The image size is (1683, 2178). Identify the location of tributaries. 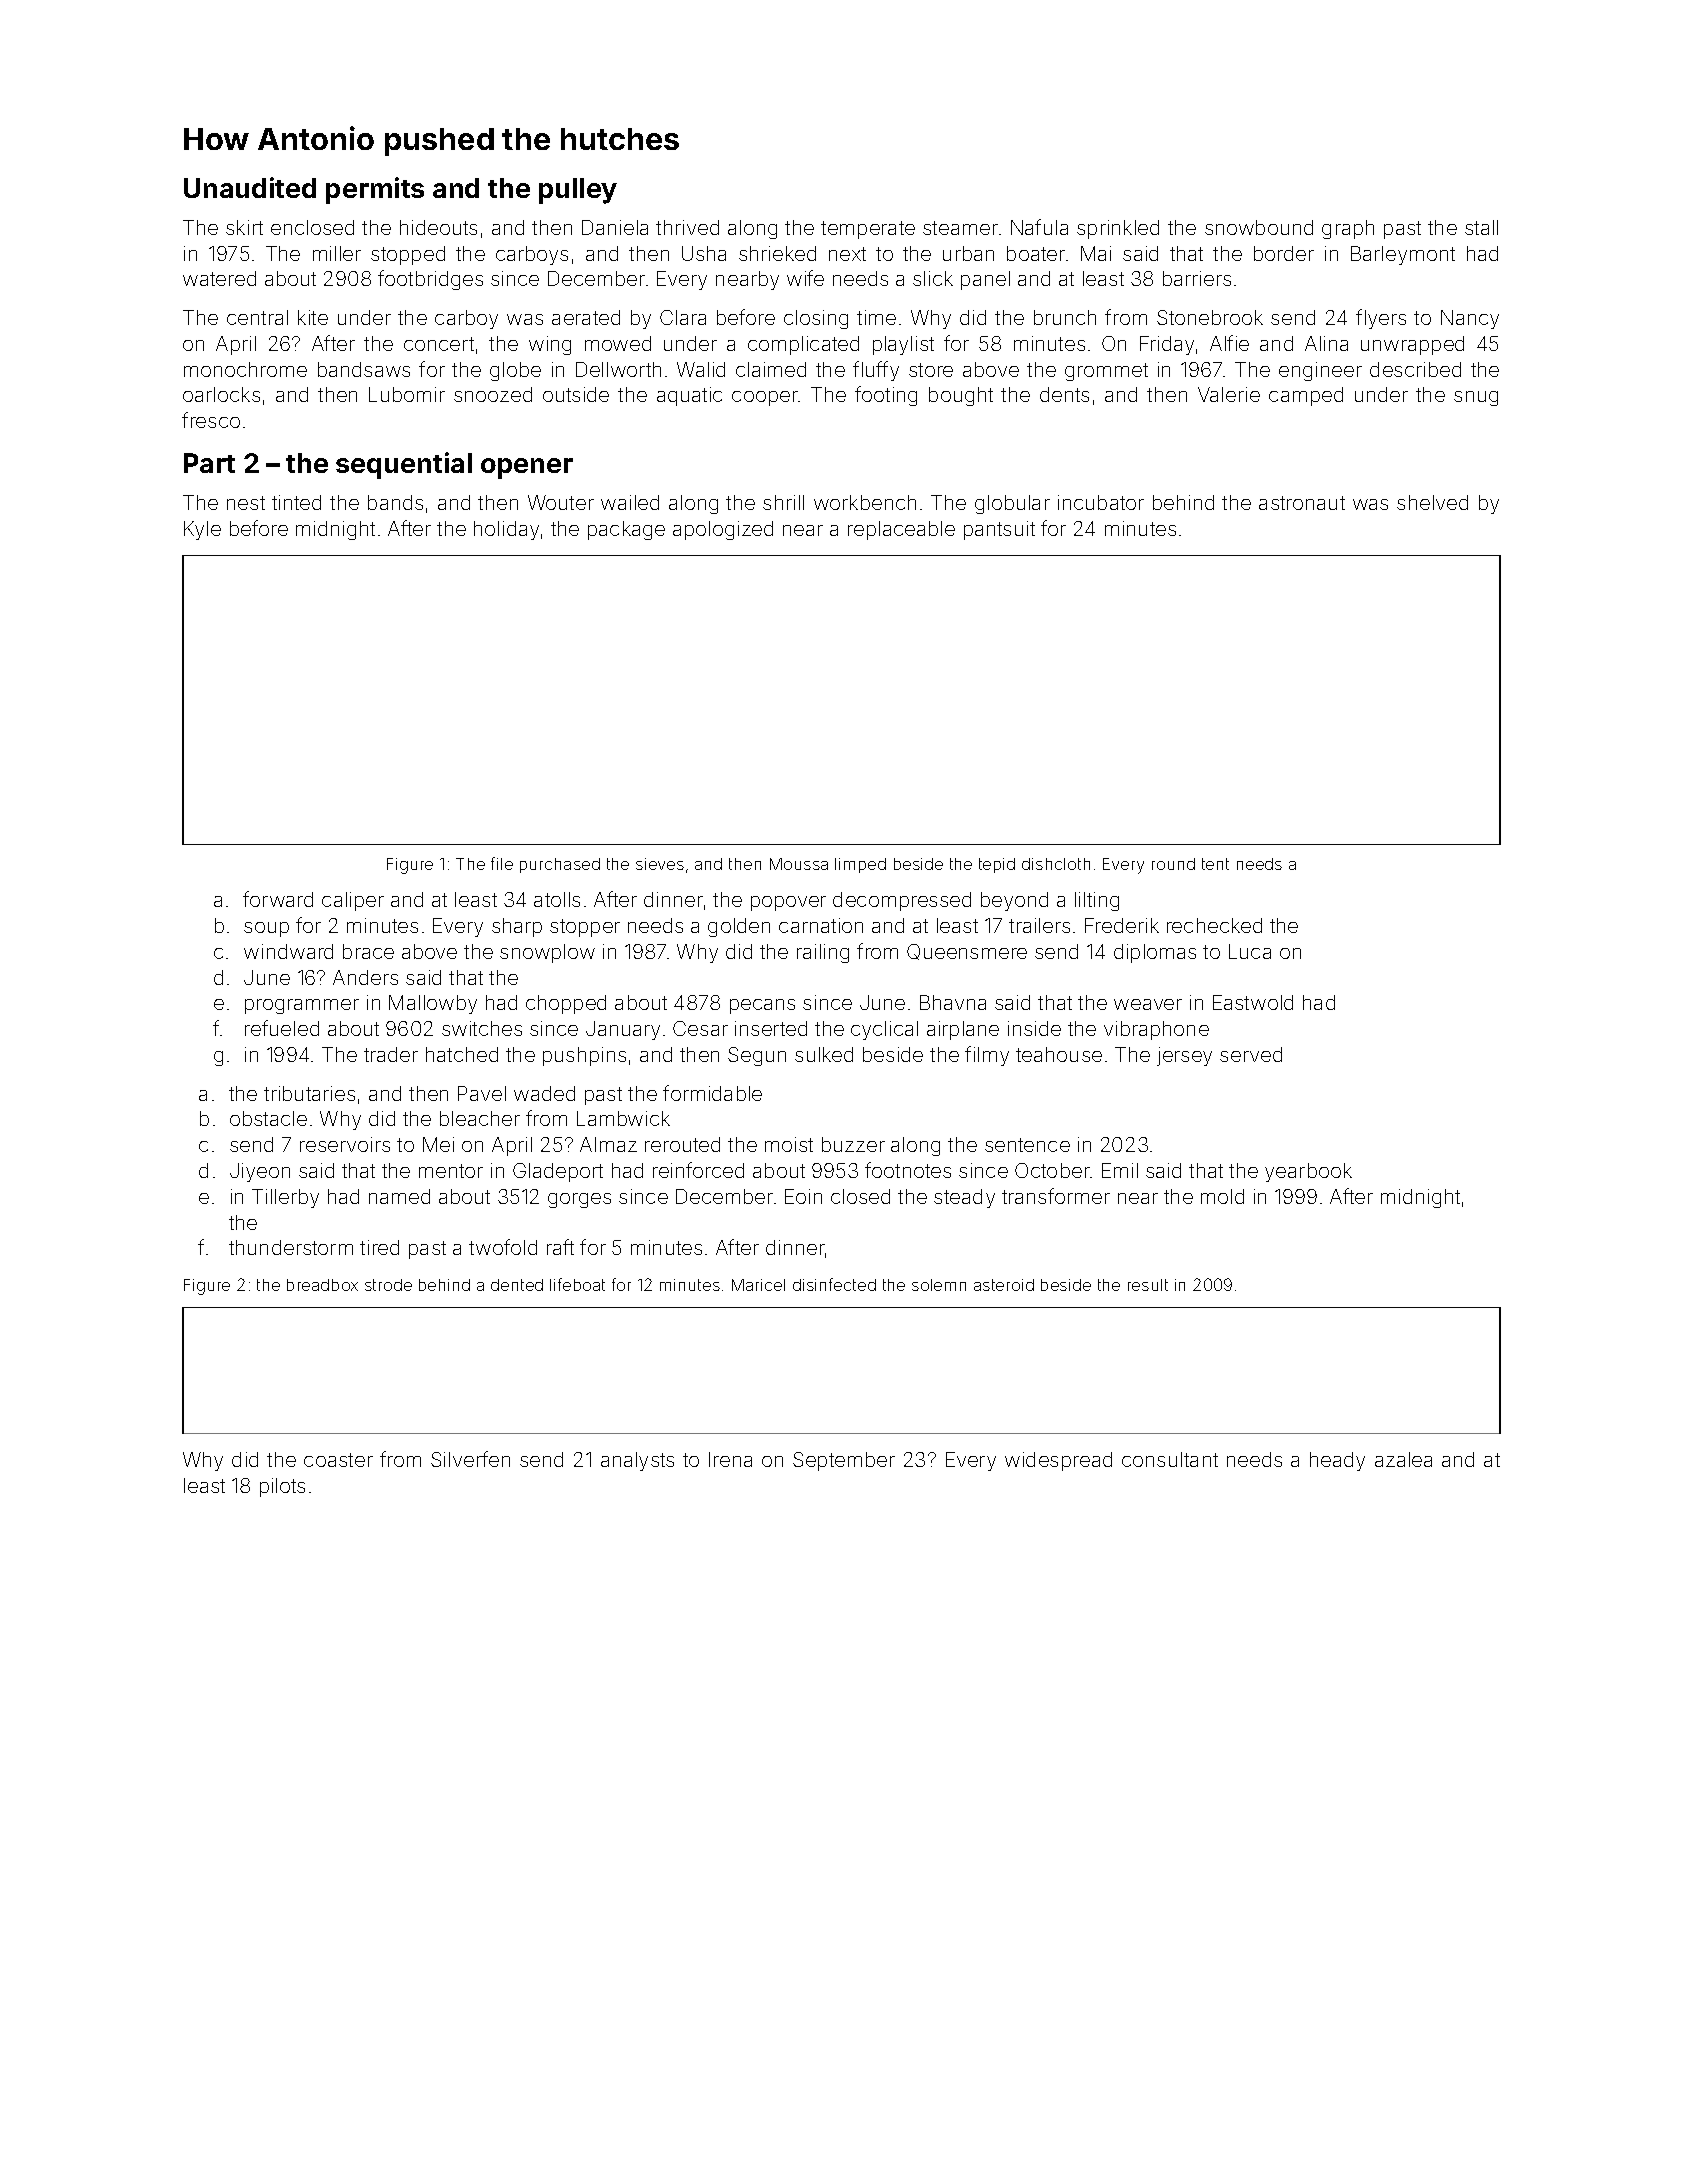
(309, 1093).
